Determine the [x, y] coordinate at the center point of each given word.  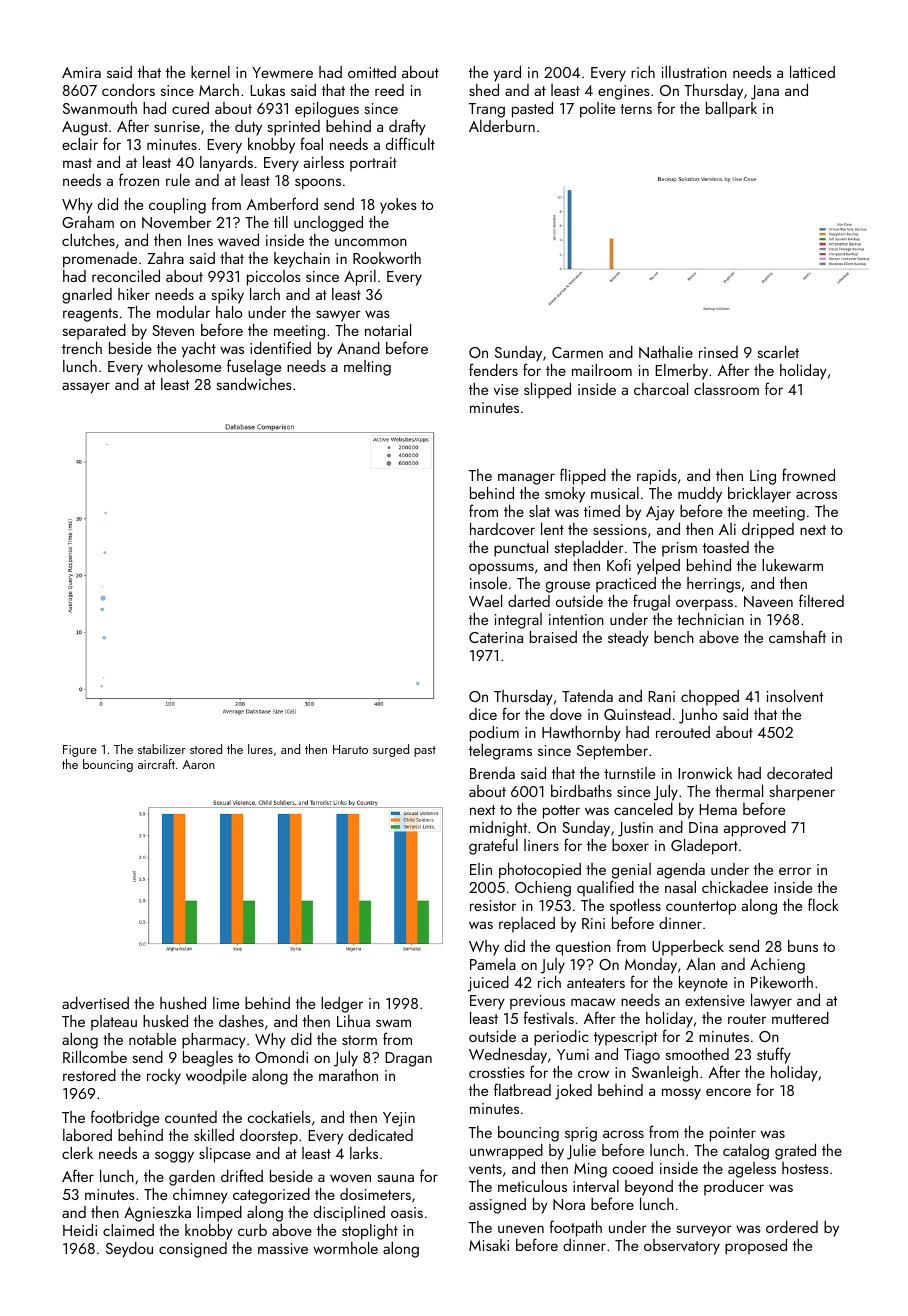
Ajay [660, 513]
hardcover [502, 529]
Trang [487, 110]
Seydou [129, 1250]
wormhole [345, 1248]
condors [128, 90]
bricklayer [759, 495]
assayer [86, 388]
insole [488, 583]
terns [636, 109]
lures [260, 749]
